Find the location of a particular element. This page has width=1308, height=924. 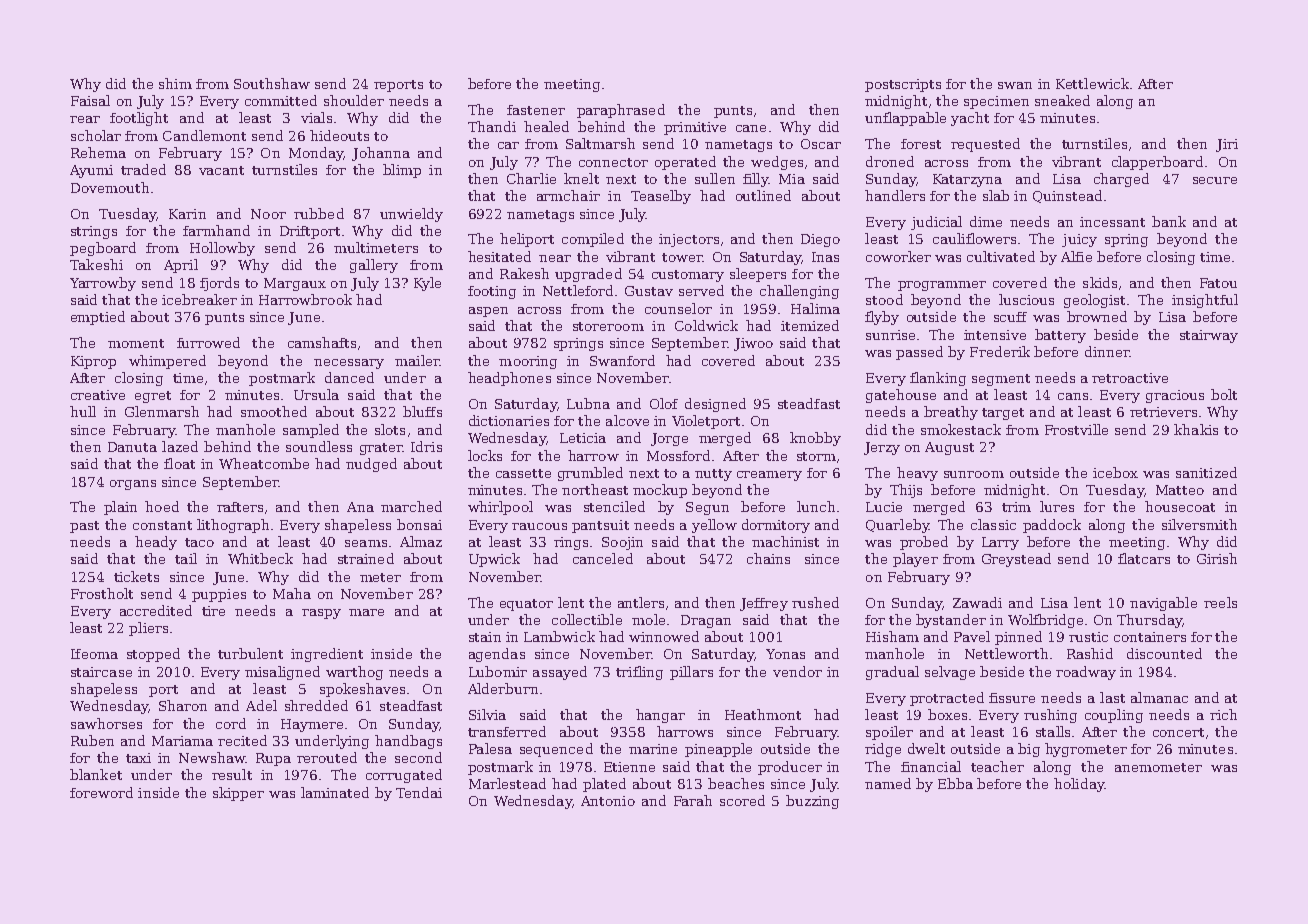

camshafts is located at coordinates (322, 342).
